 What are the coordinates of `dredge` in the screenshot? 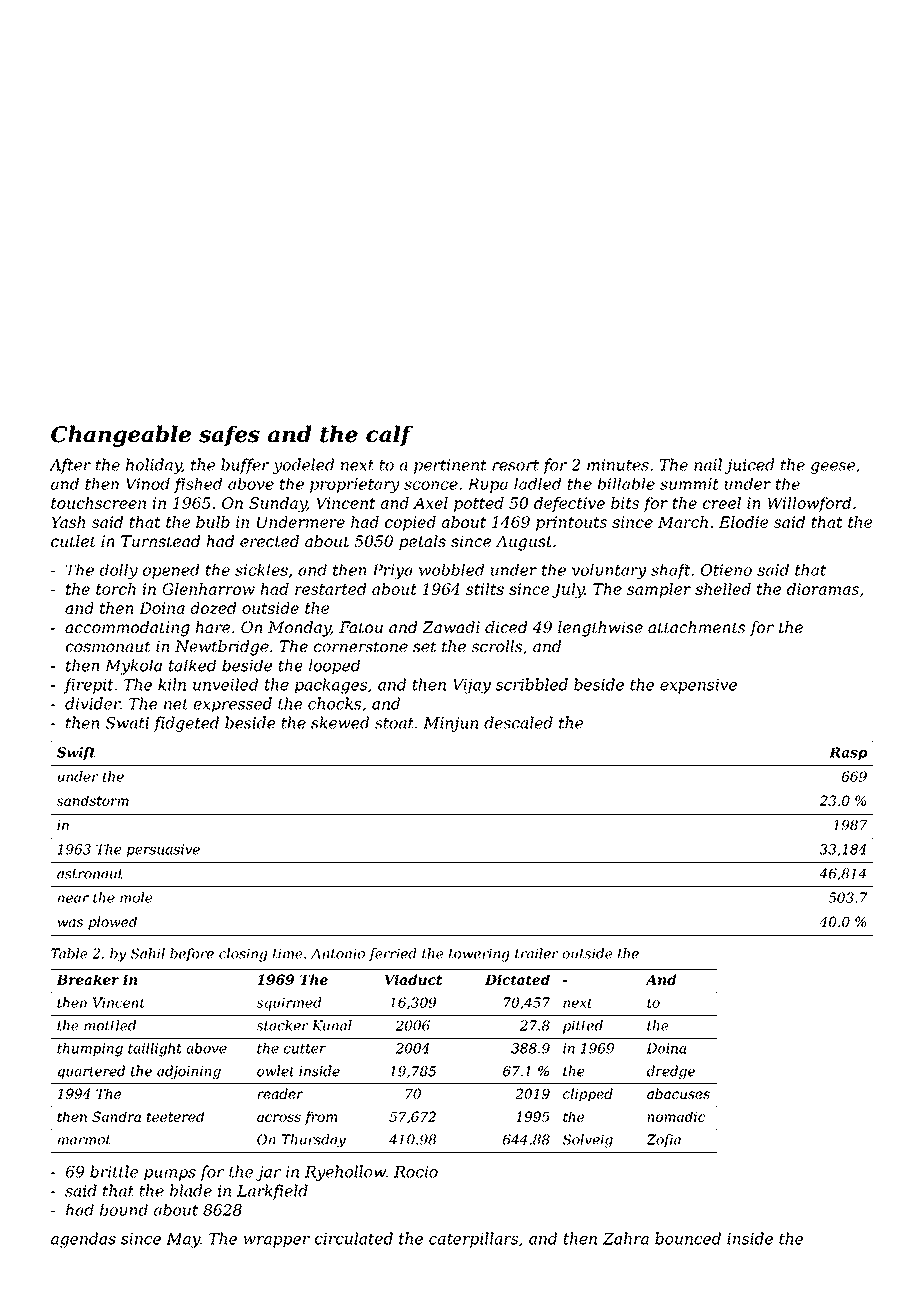 It's located at (671, 1072).
